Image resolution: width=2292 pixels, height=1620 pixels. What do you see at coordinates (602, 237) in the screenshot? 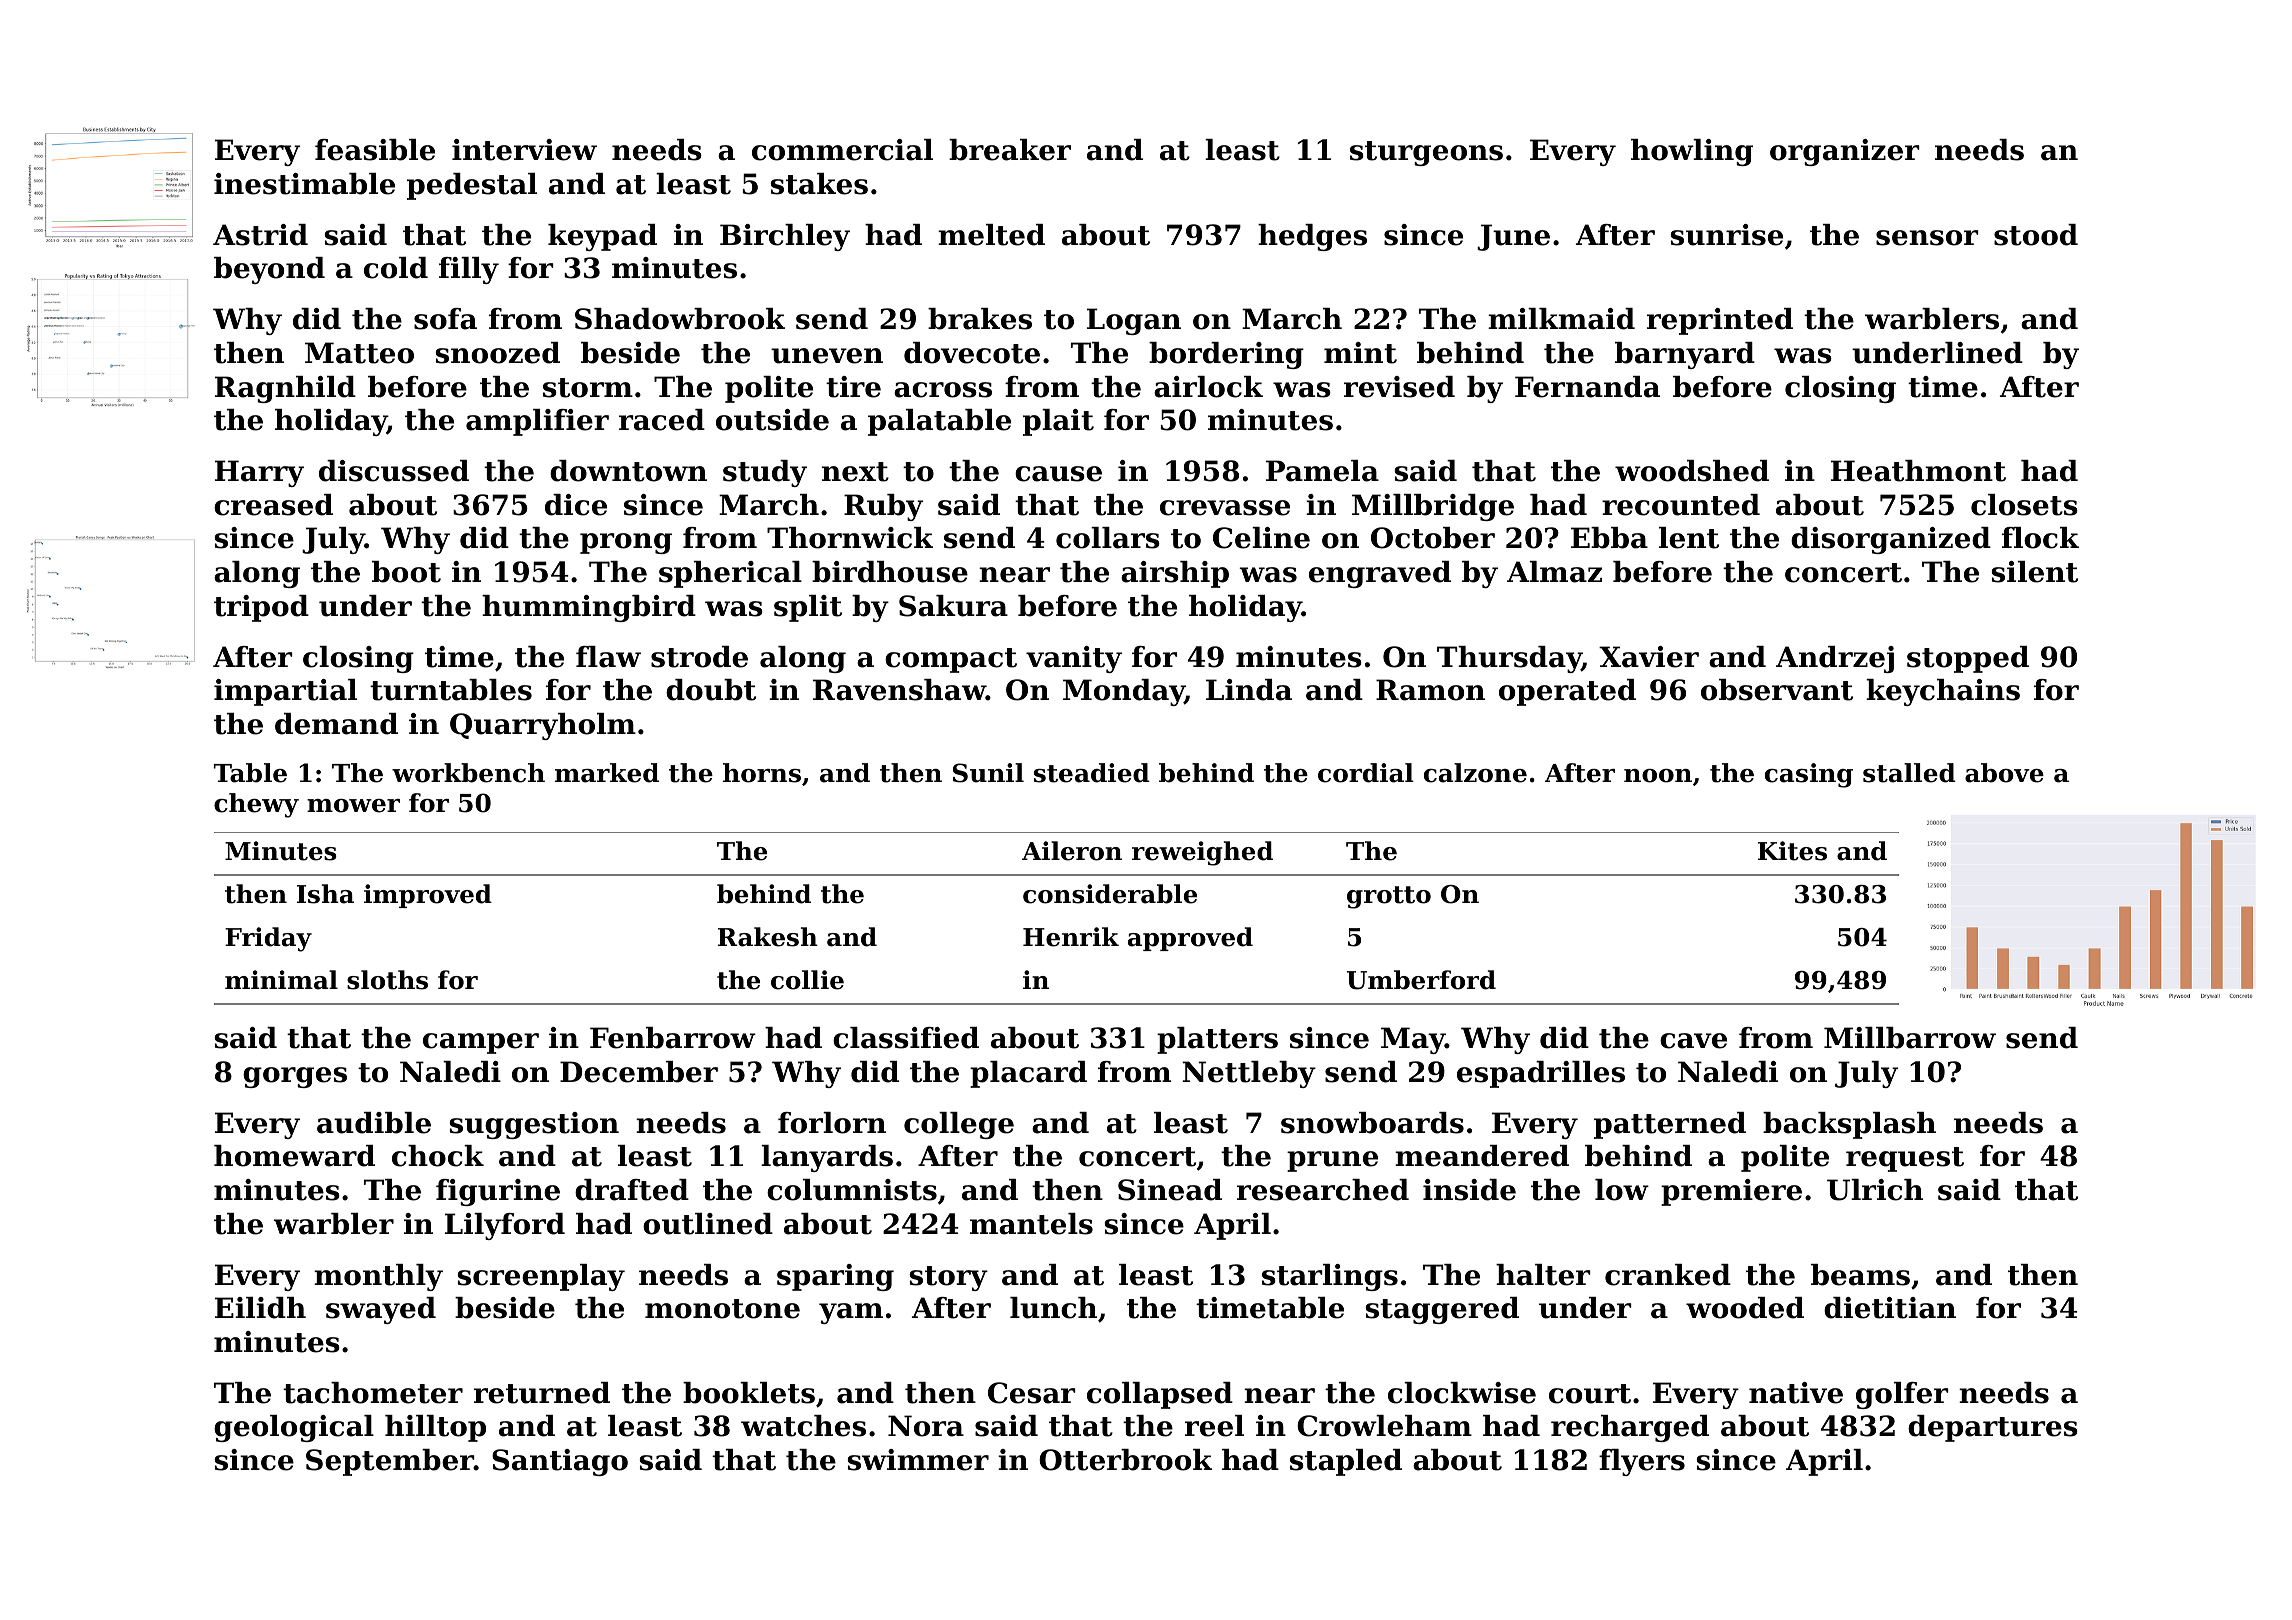
I see `keypad` at bounding box center [602, 237].
